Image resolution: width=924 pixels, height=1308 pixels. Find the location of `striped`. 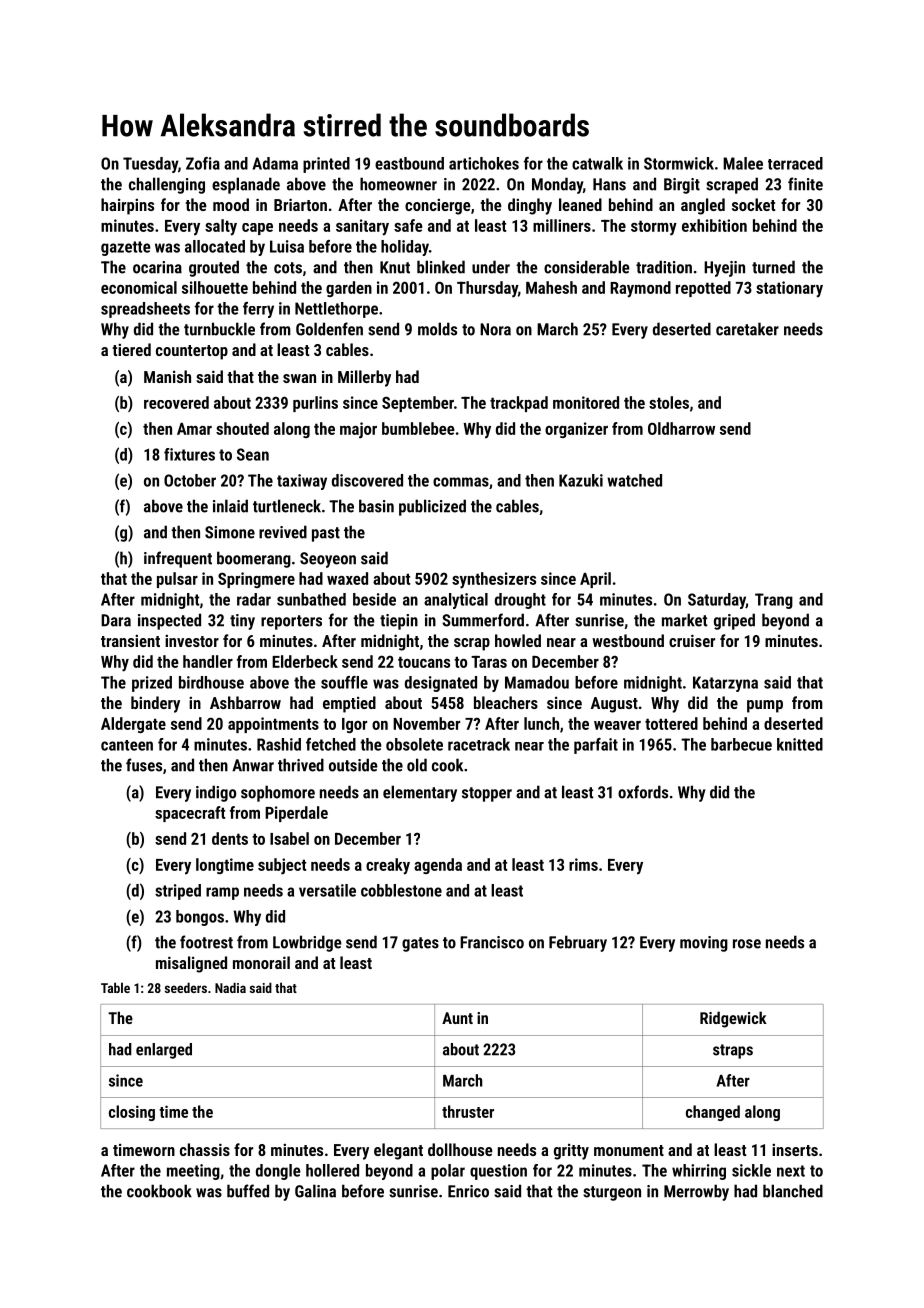

striped is located at coordinates (178, 892).
